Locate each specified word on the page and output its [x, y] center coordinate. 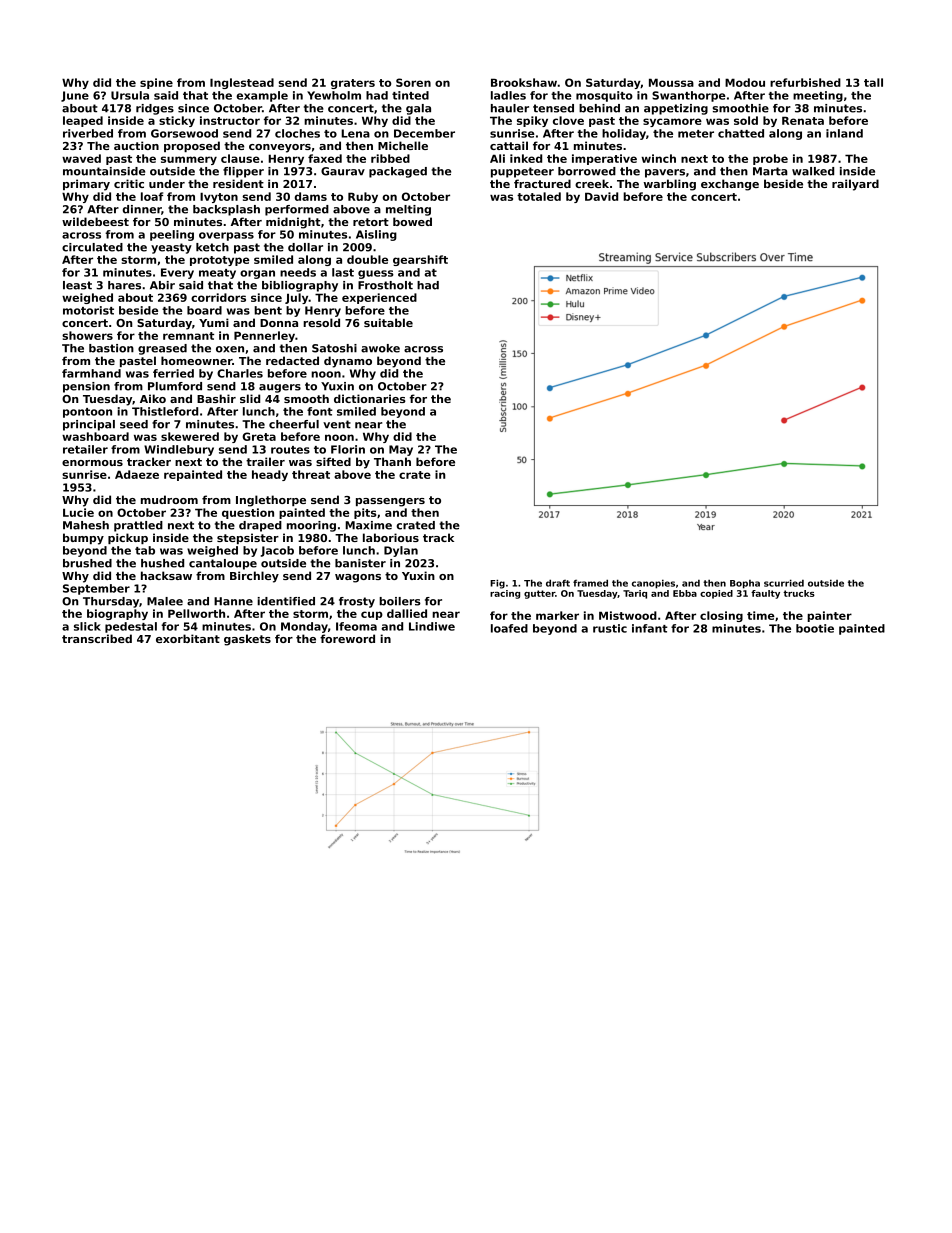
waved [81, 158]
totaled [539, 196]
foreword [347, 638]
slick [87, 626]
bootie [815, 628]
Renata [803, 120]
